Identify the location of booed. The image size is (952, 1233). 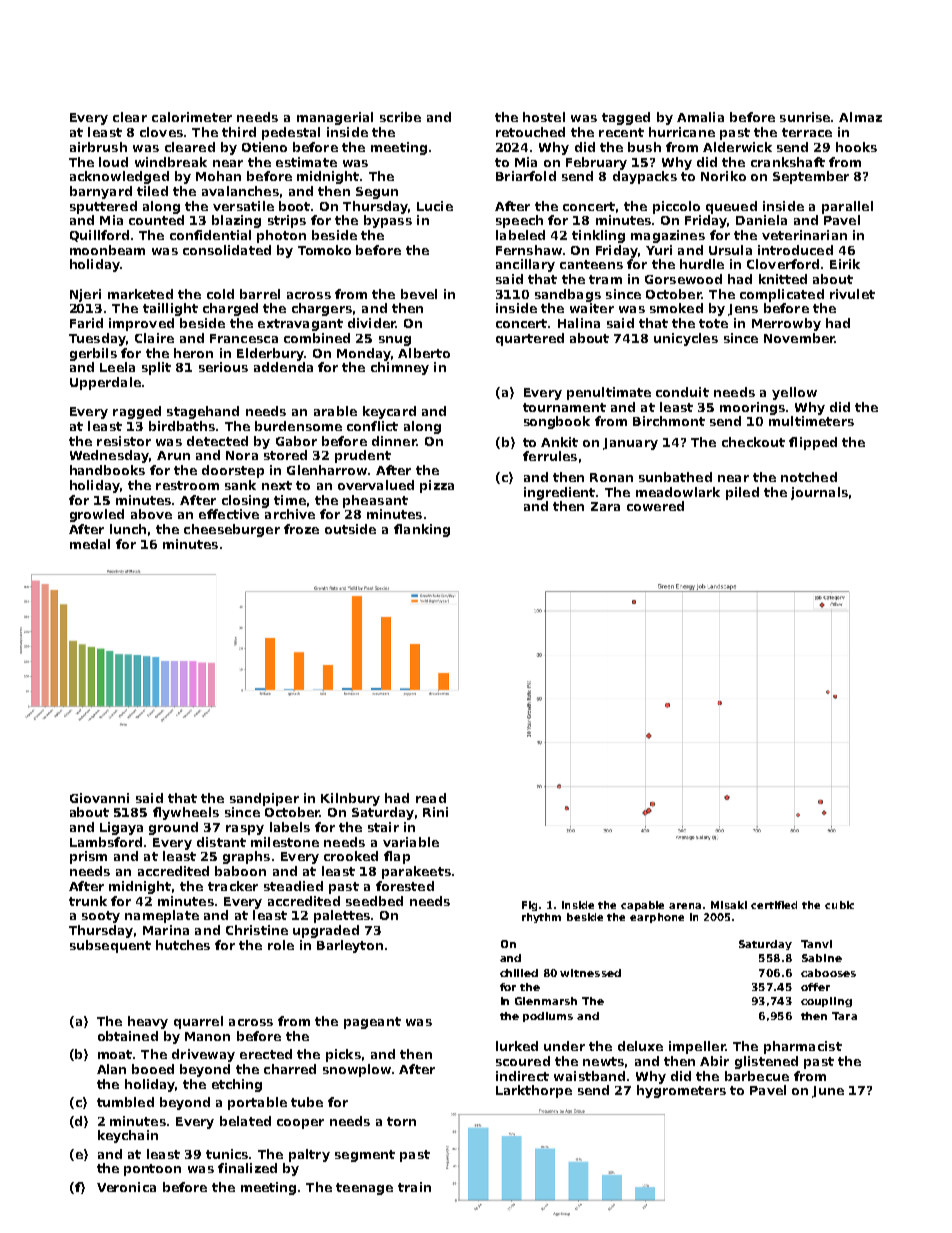
(153, 1069).
